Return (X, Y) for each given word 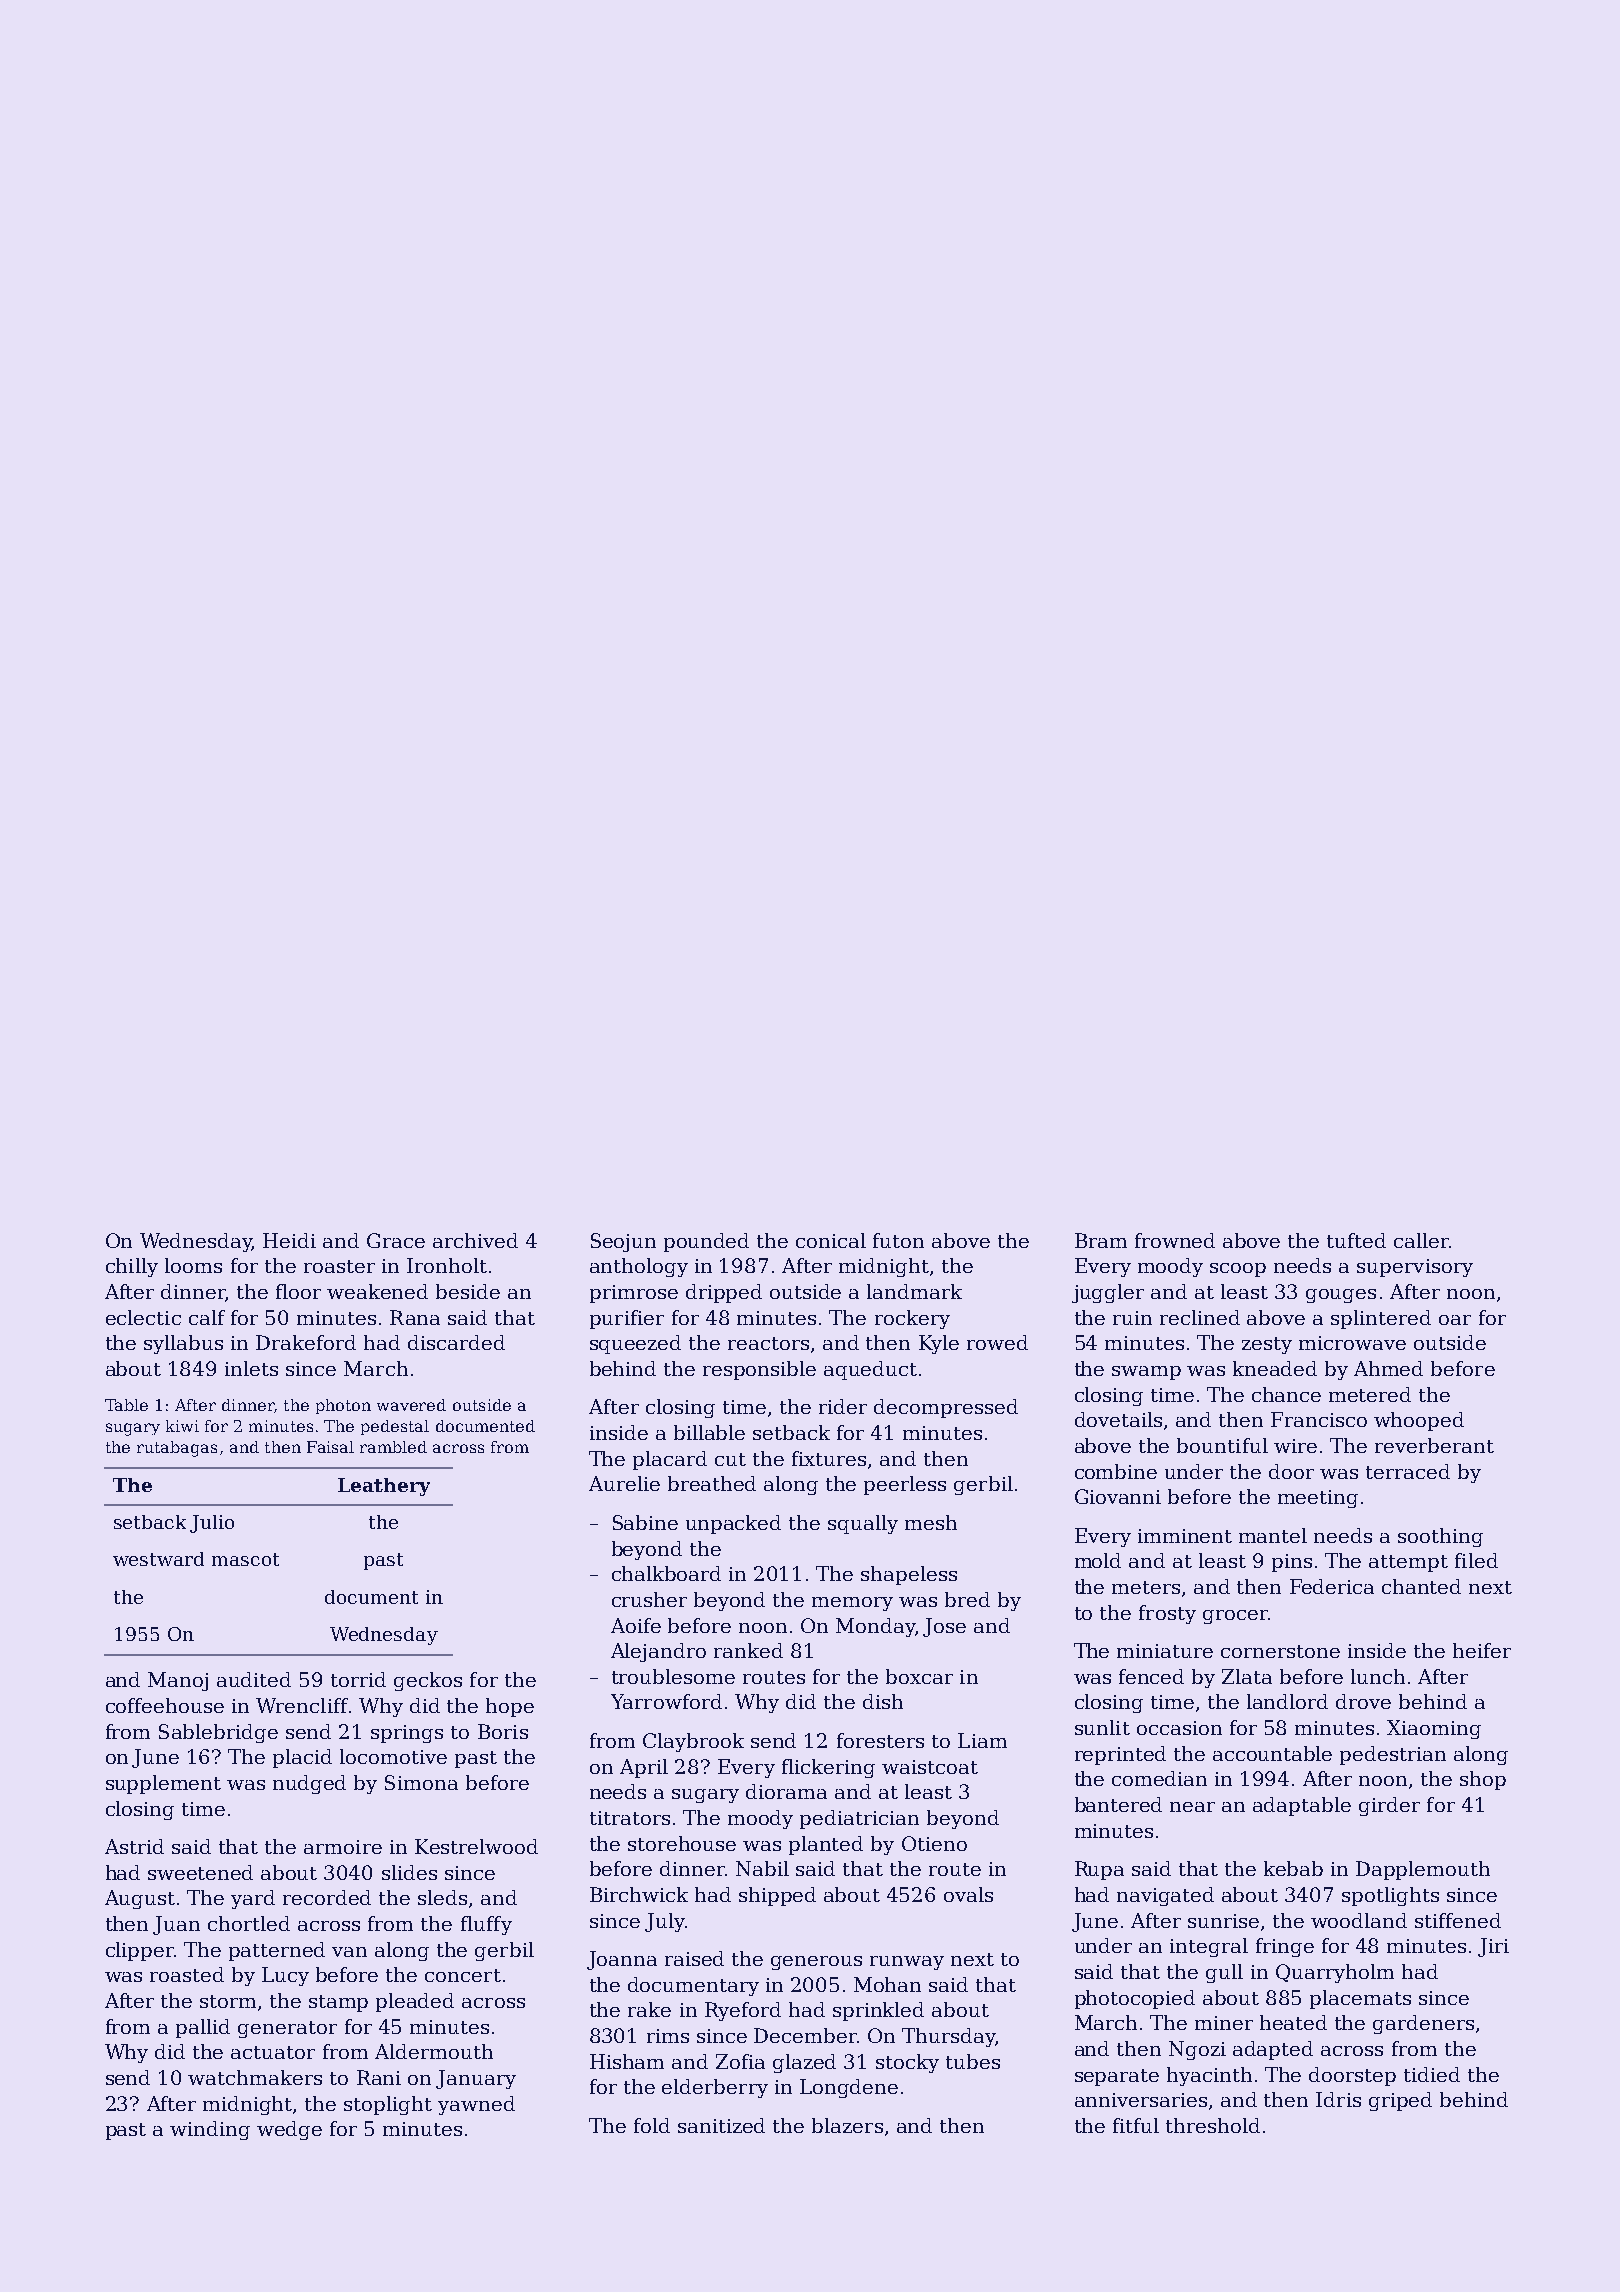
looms (193, 1265)
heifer (1482, 1650)
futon (898, 1240)
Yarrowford (666, 1701)
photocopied (1135, 1999)
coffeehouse (165, 1705)
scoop (1238, 1270)
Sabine (645, 1522)
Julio (212, 1524)
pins (1292, 1563)
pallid (203, 2028)
